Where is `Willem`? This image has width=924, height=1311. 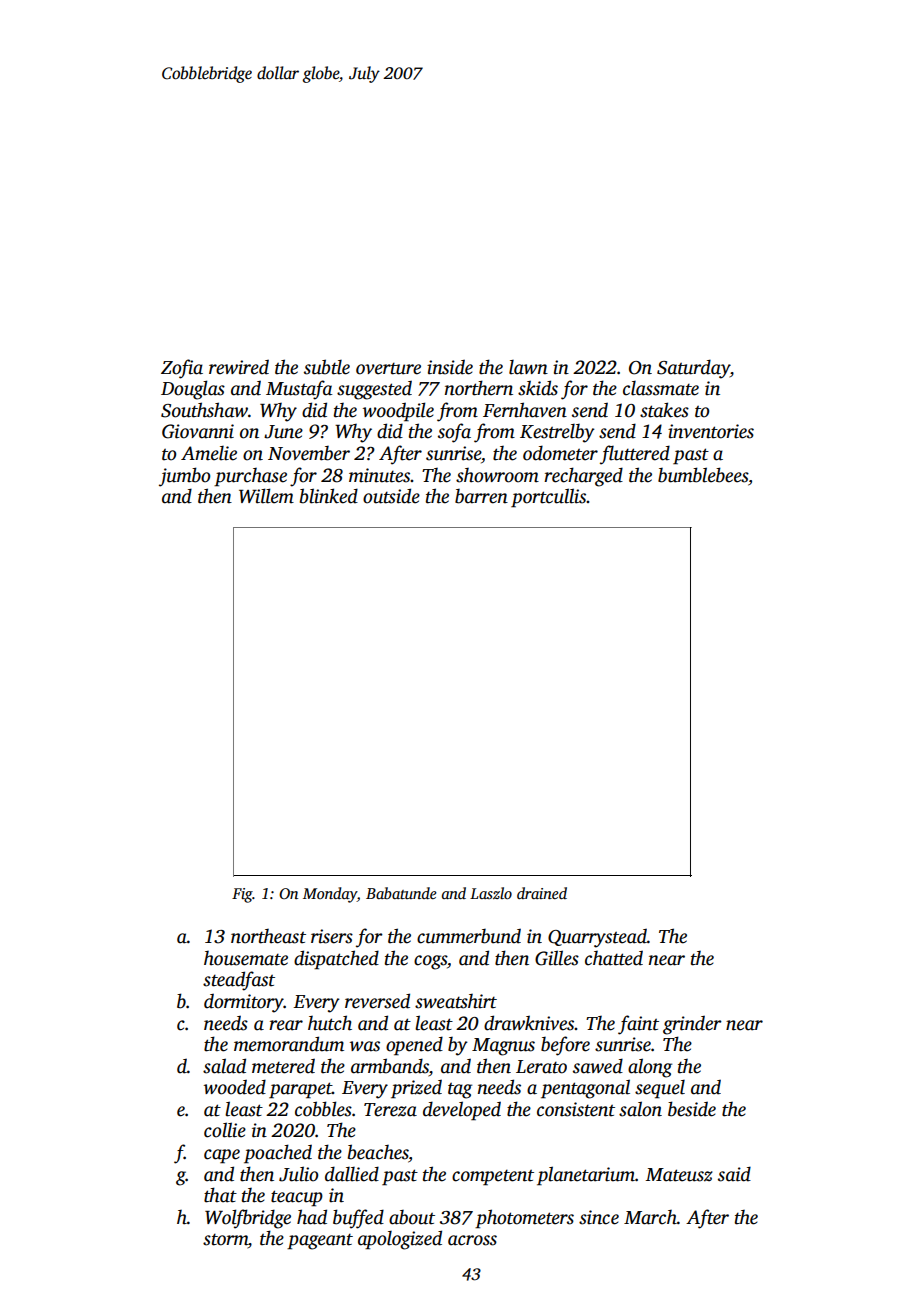 Willem is located at coordinates (266, 496).
